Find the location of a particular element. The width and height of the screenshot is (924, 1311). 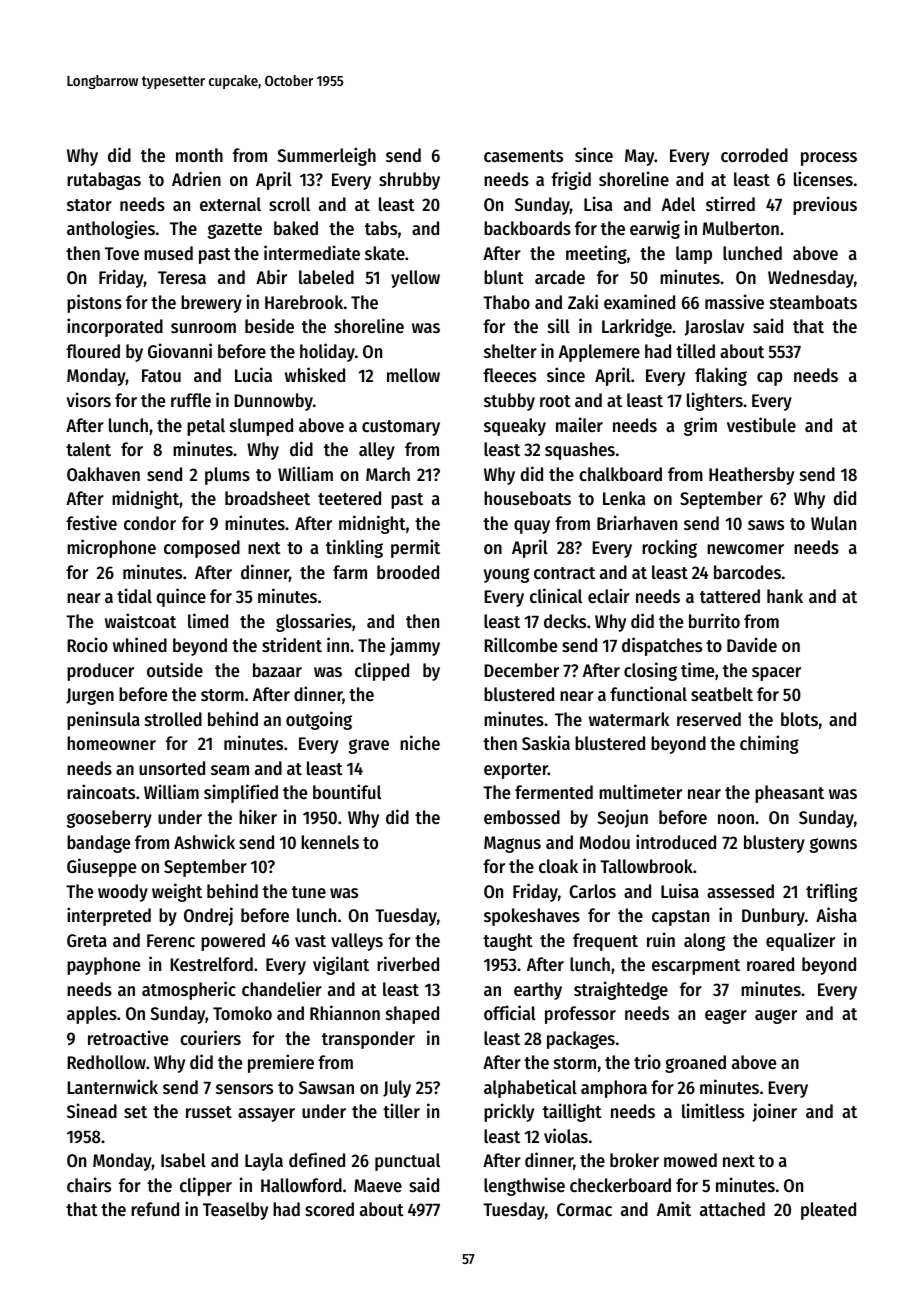

riverbed is located at coordinates (408, 963).
